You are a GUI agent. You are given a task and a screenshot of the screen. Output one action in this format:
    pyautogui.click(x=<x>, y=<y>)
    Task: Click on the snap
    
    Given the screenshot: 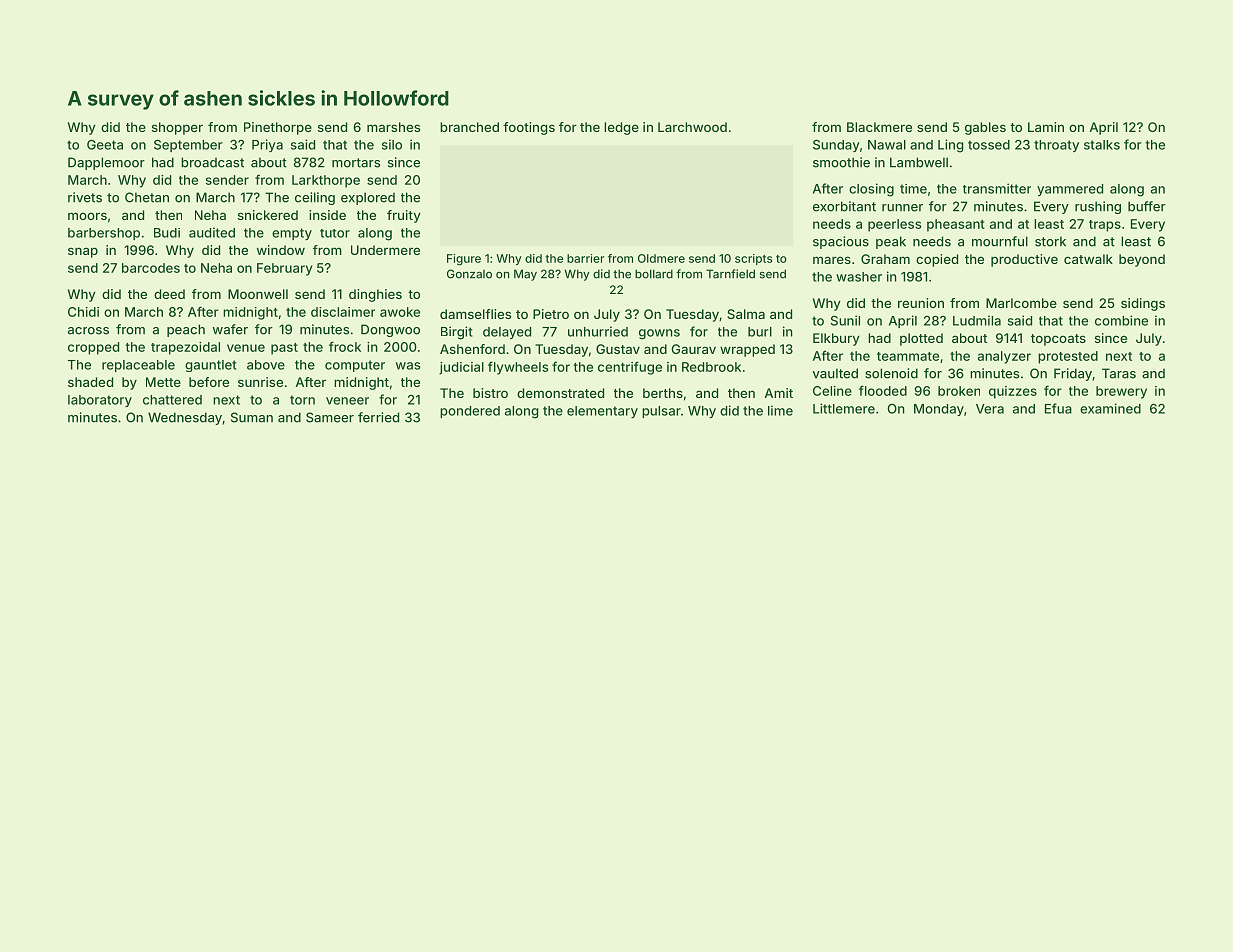 What is the action you would take?
    pyautogui.click(x=83, y=252)
